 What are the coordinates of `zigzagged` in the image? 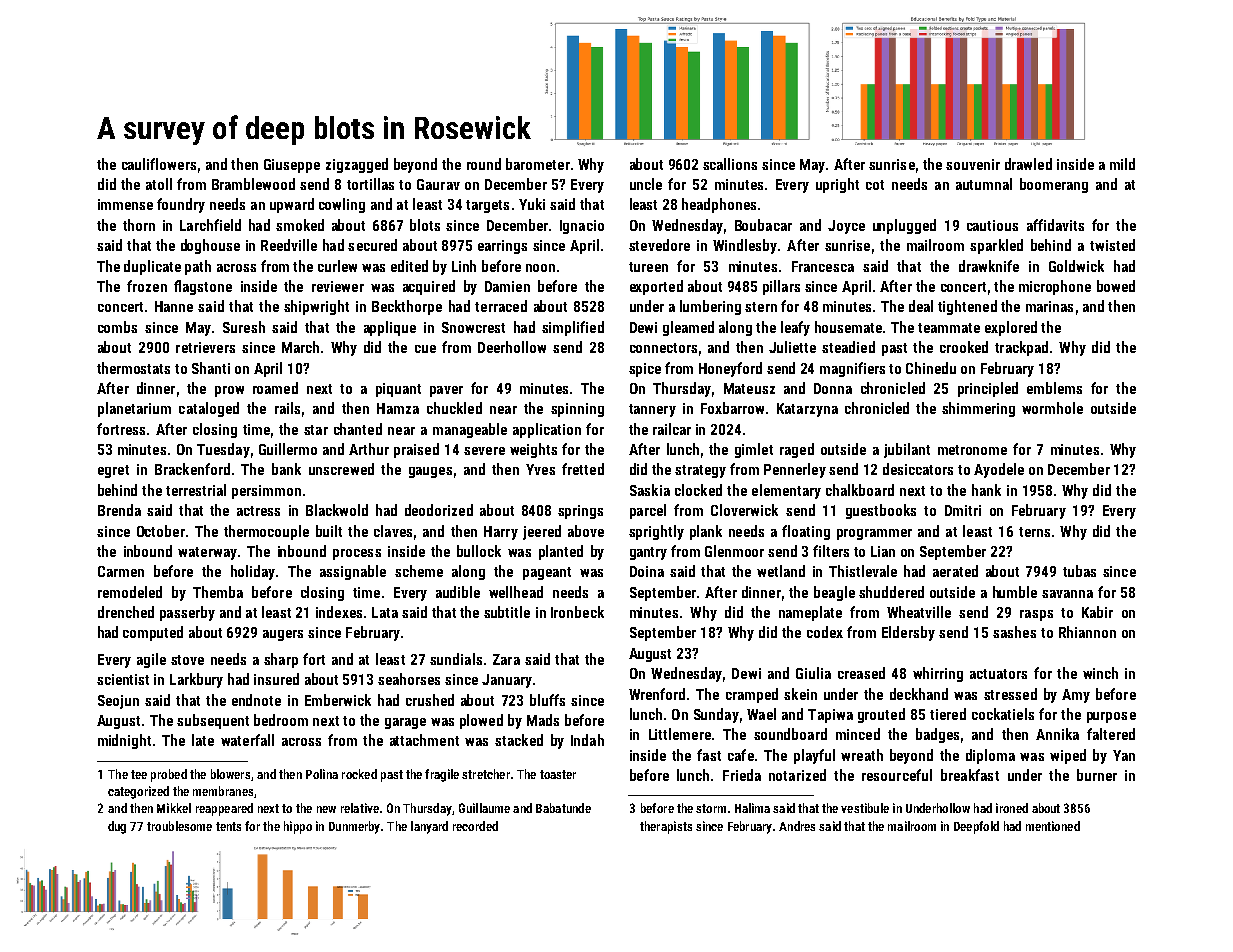 It's located at (357, 165).
